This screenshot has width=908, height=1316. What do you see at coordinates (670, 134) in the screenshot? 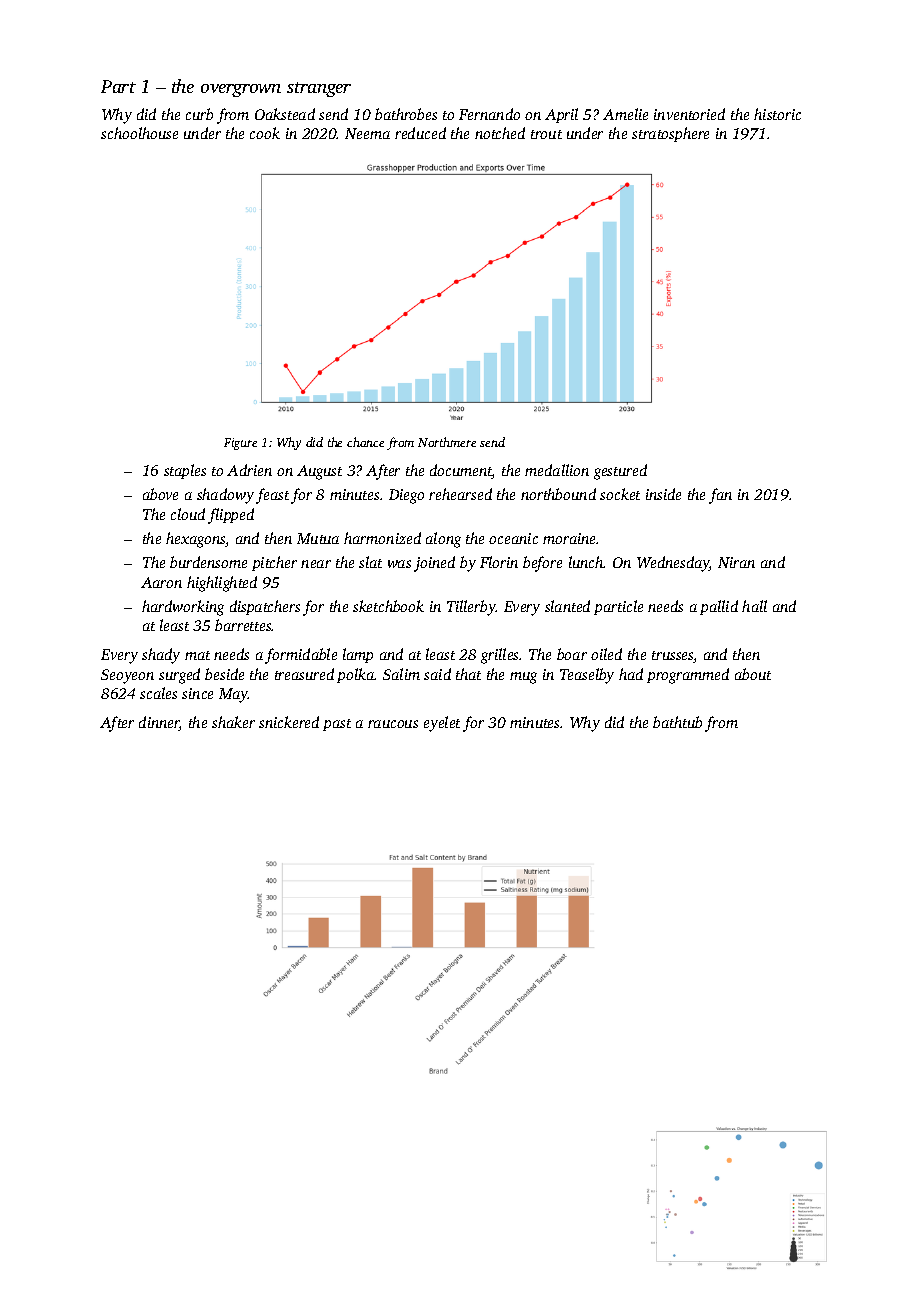
I see `stratosphere` at bounding box center [670, 134].
